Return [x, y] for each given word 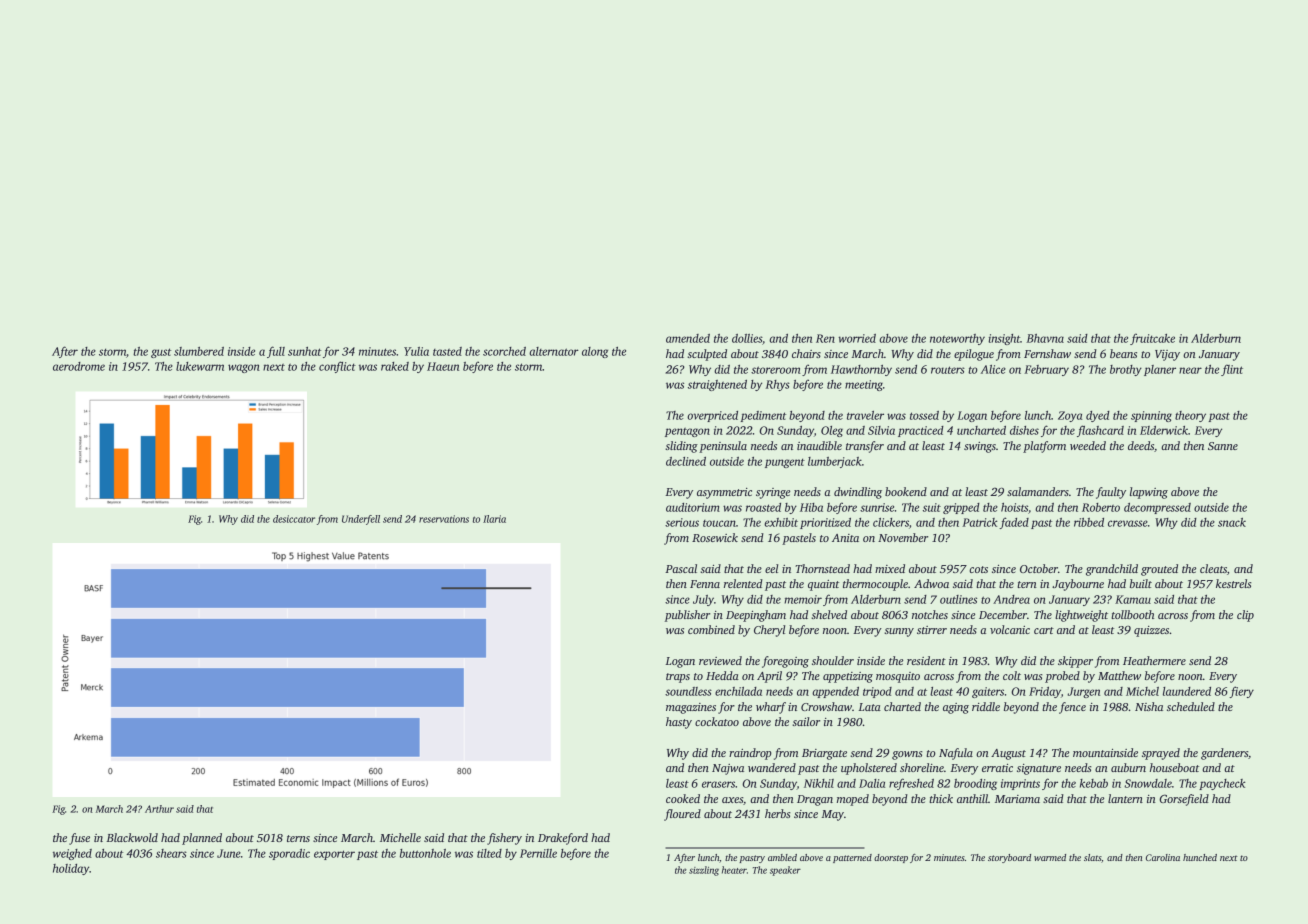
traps [678, 678]
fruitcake [1152, 339]
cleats [1213, 568]
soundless [688, 691]
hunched [1200, 857]
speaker [785, 871]
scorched [504, 351]
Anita [845, 538]
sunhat [304, 351]
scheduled [1191, 706]
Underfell [361, 520]
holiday [71, 869]
